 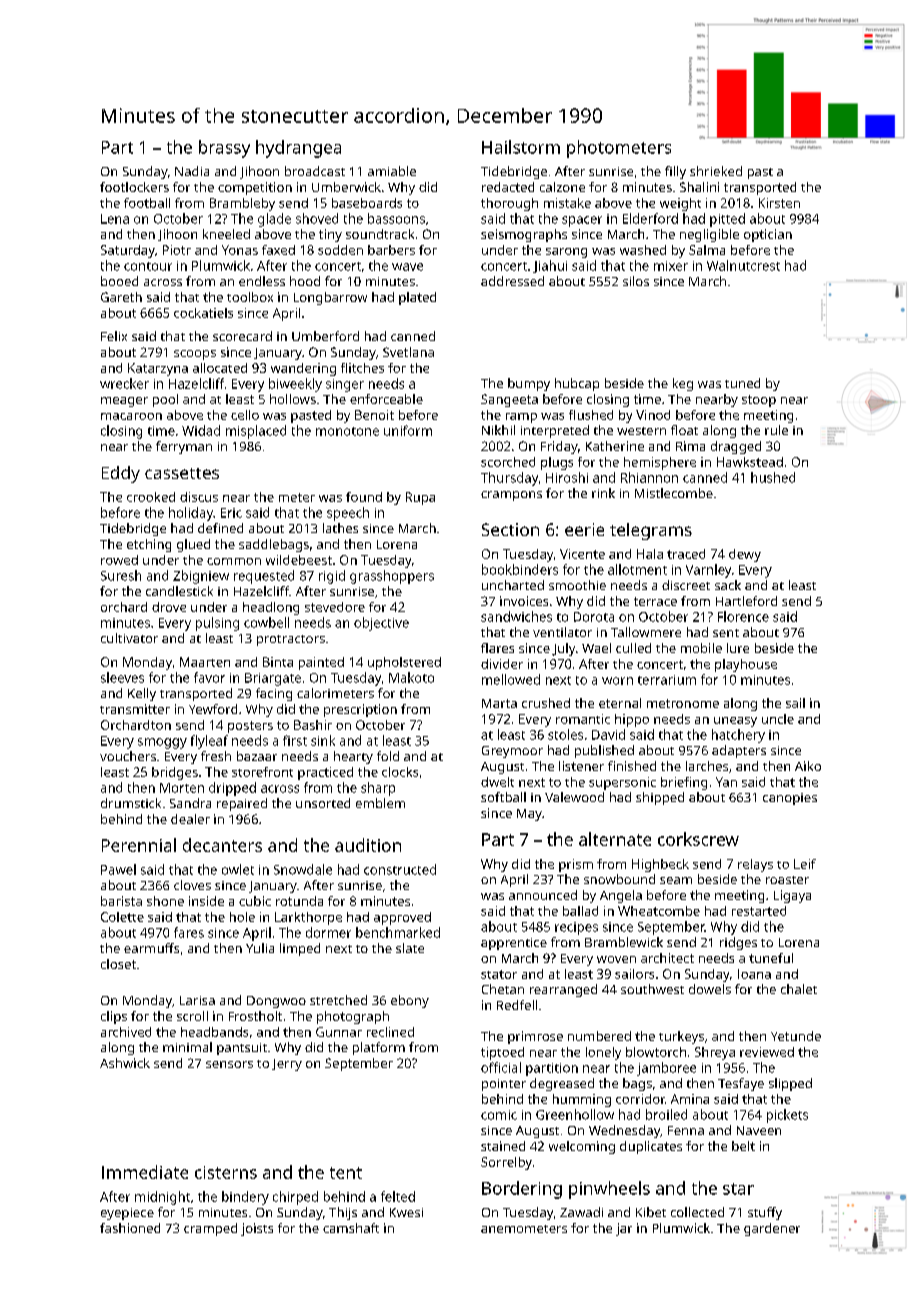 What do you see at coordinates (392, 171) in the screenshot?
I see `amiable` at bounding box center [392, 171].
